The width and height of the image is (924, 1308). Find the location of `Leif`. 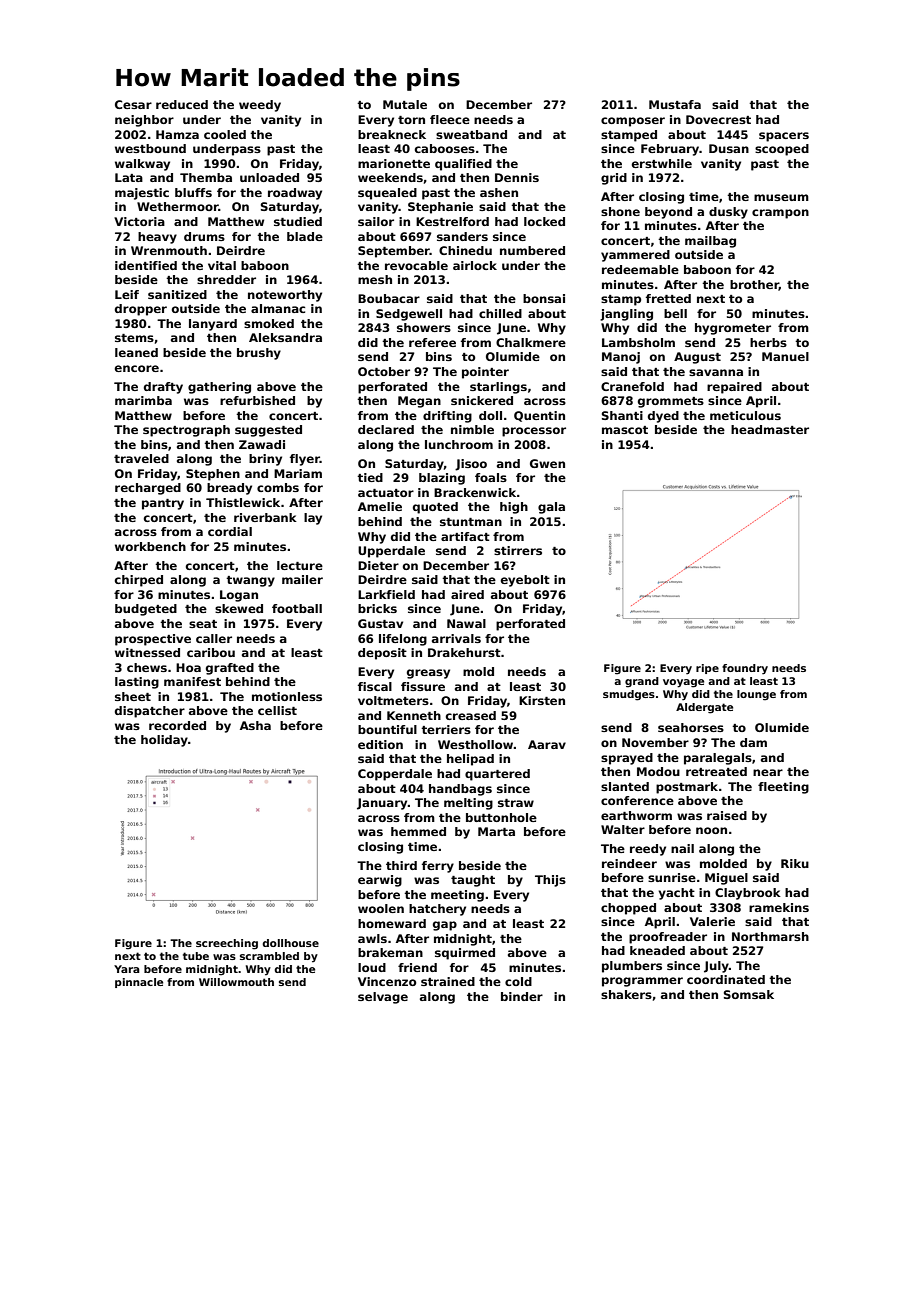

Leif is located at coordinates (127, 294).
